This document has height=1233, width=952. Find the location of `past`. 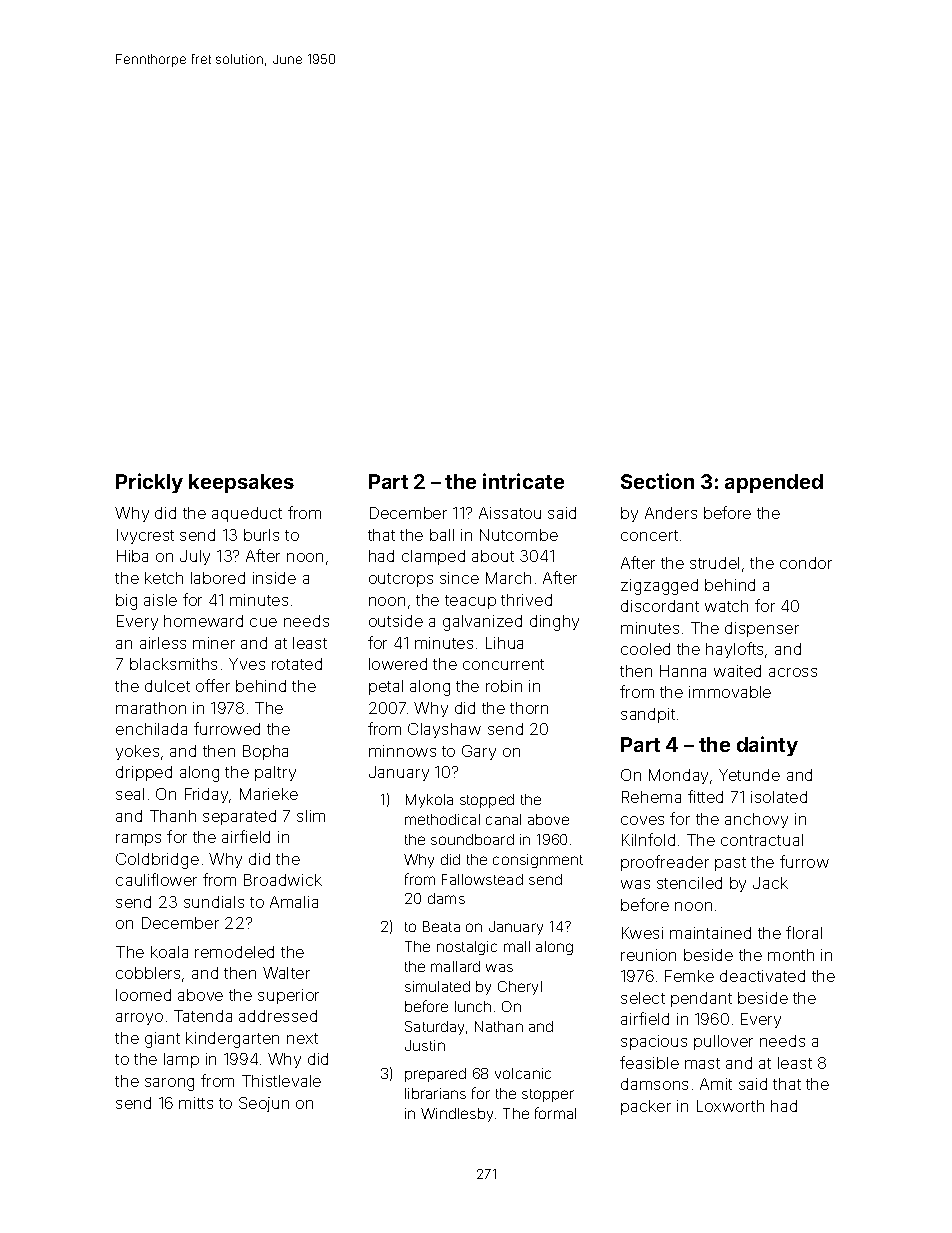

past is located at coordinates (730, 864).
